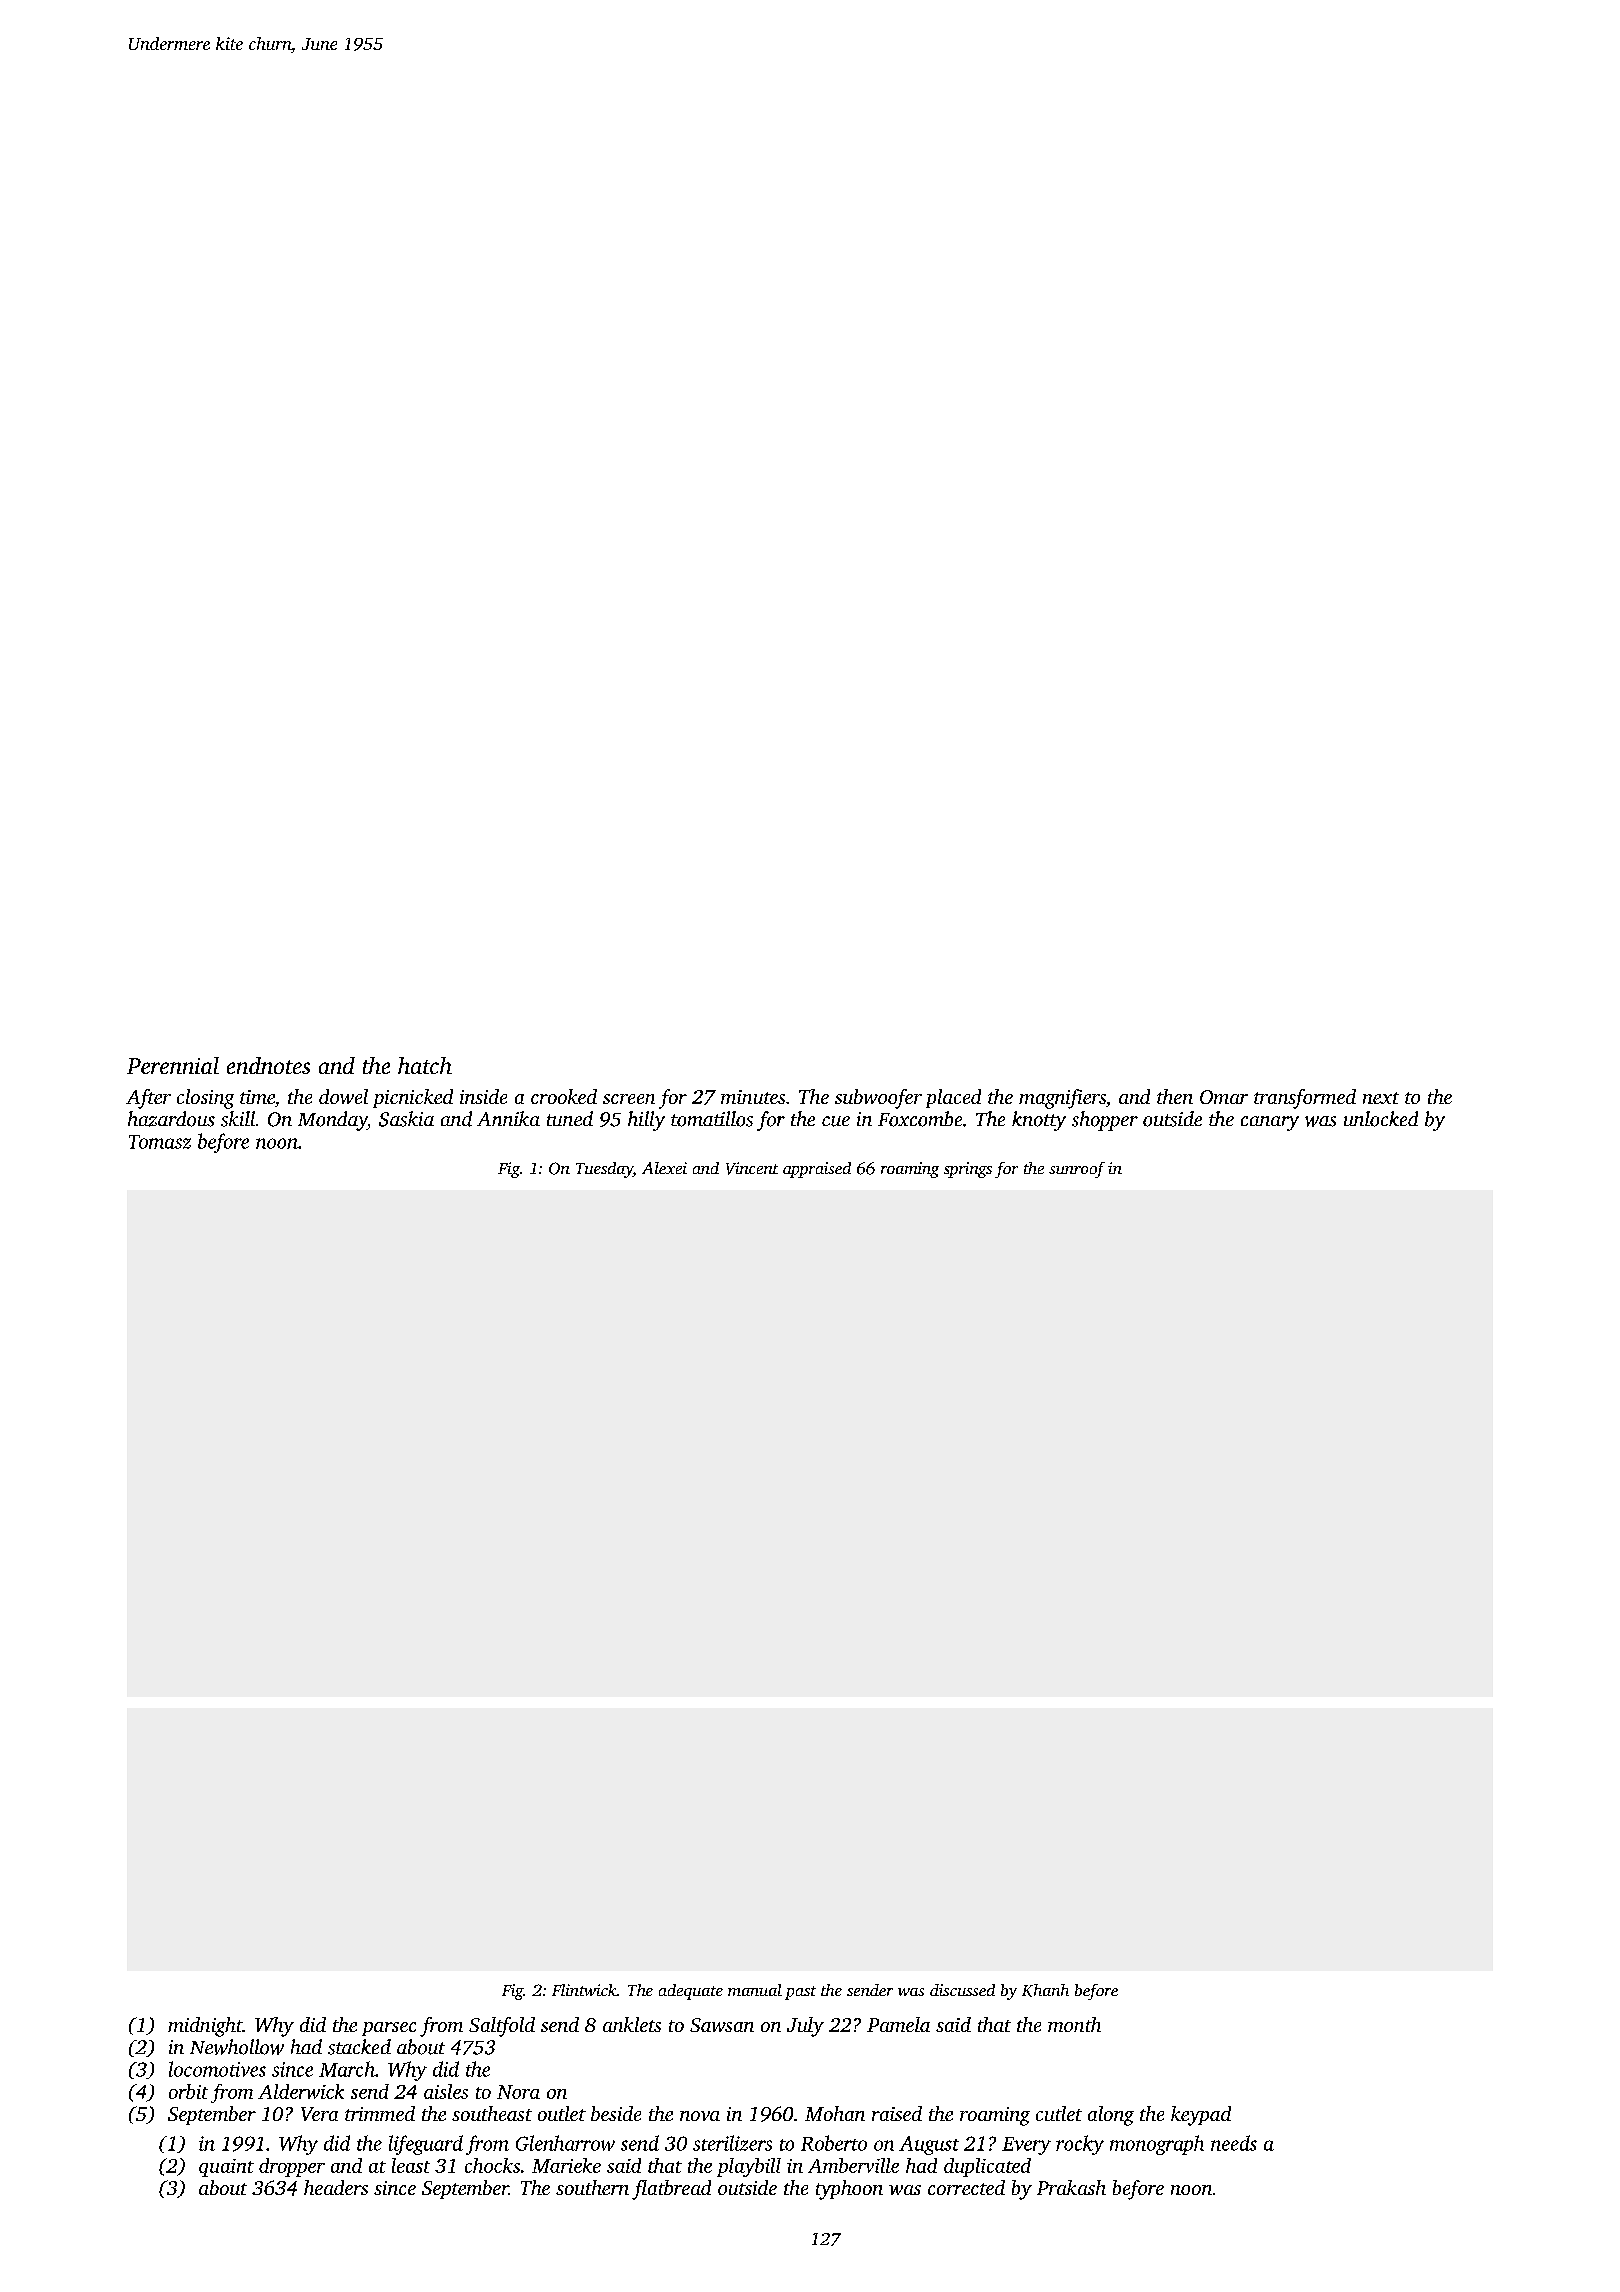 The height and width of the image is (2292, 1620). I want to click on endnotes, so click(268, 1065).
